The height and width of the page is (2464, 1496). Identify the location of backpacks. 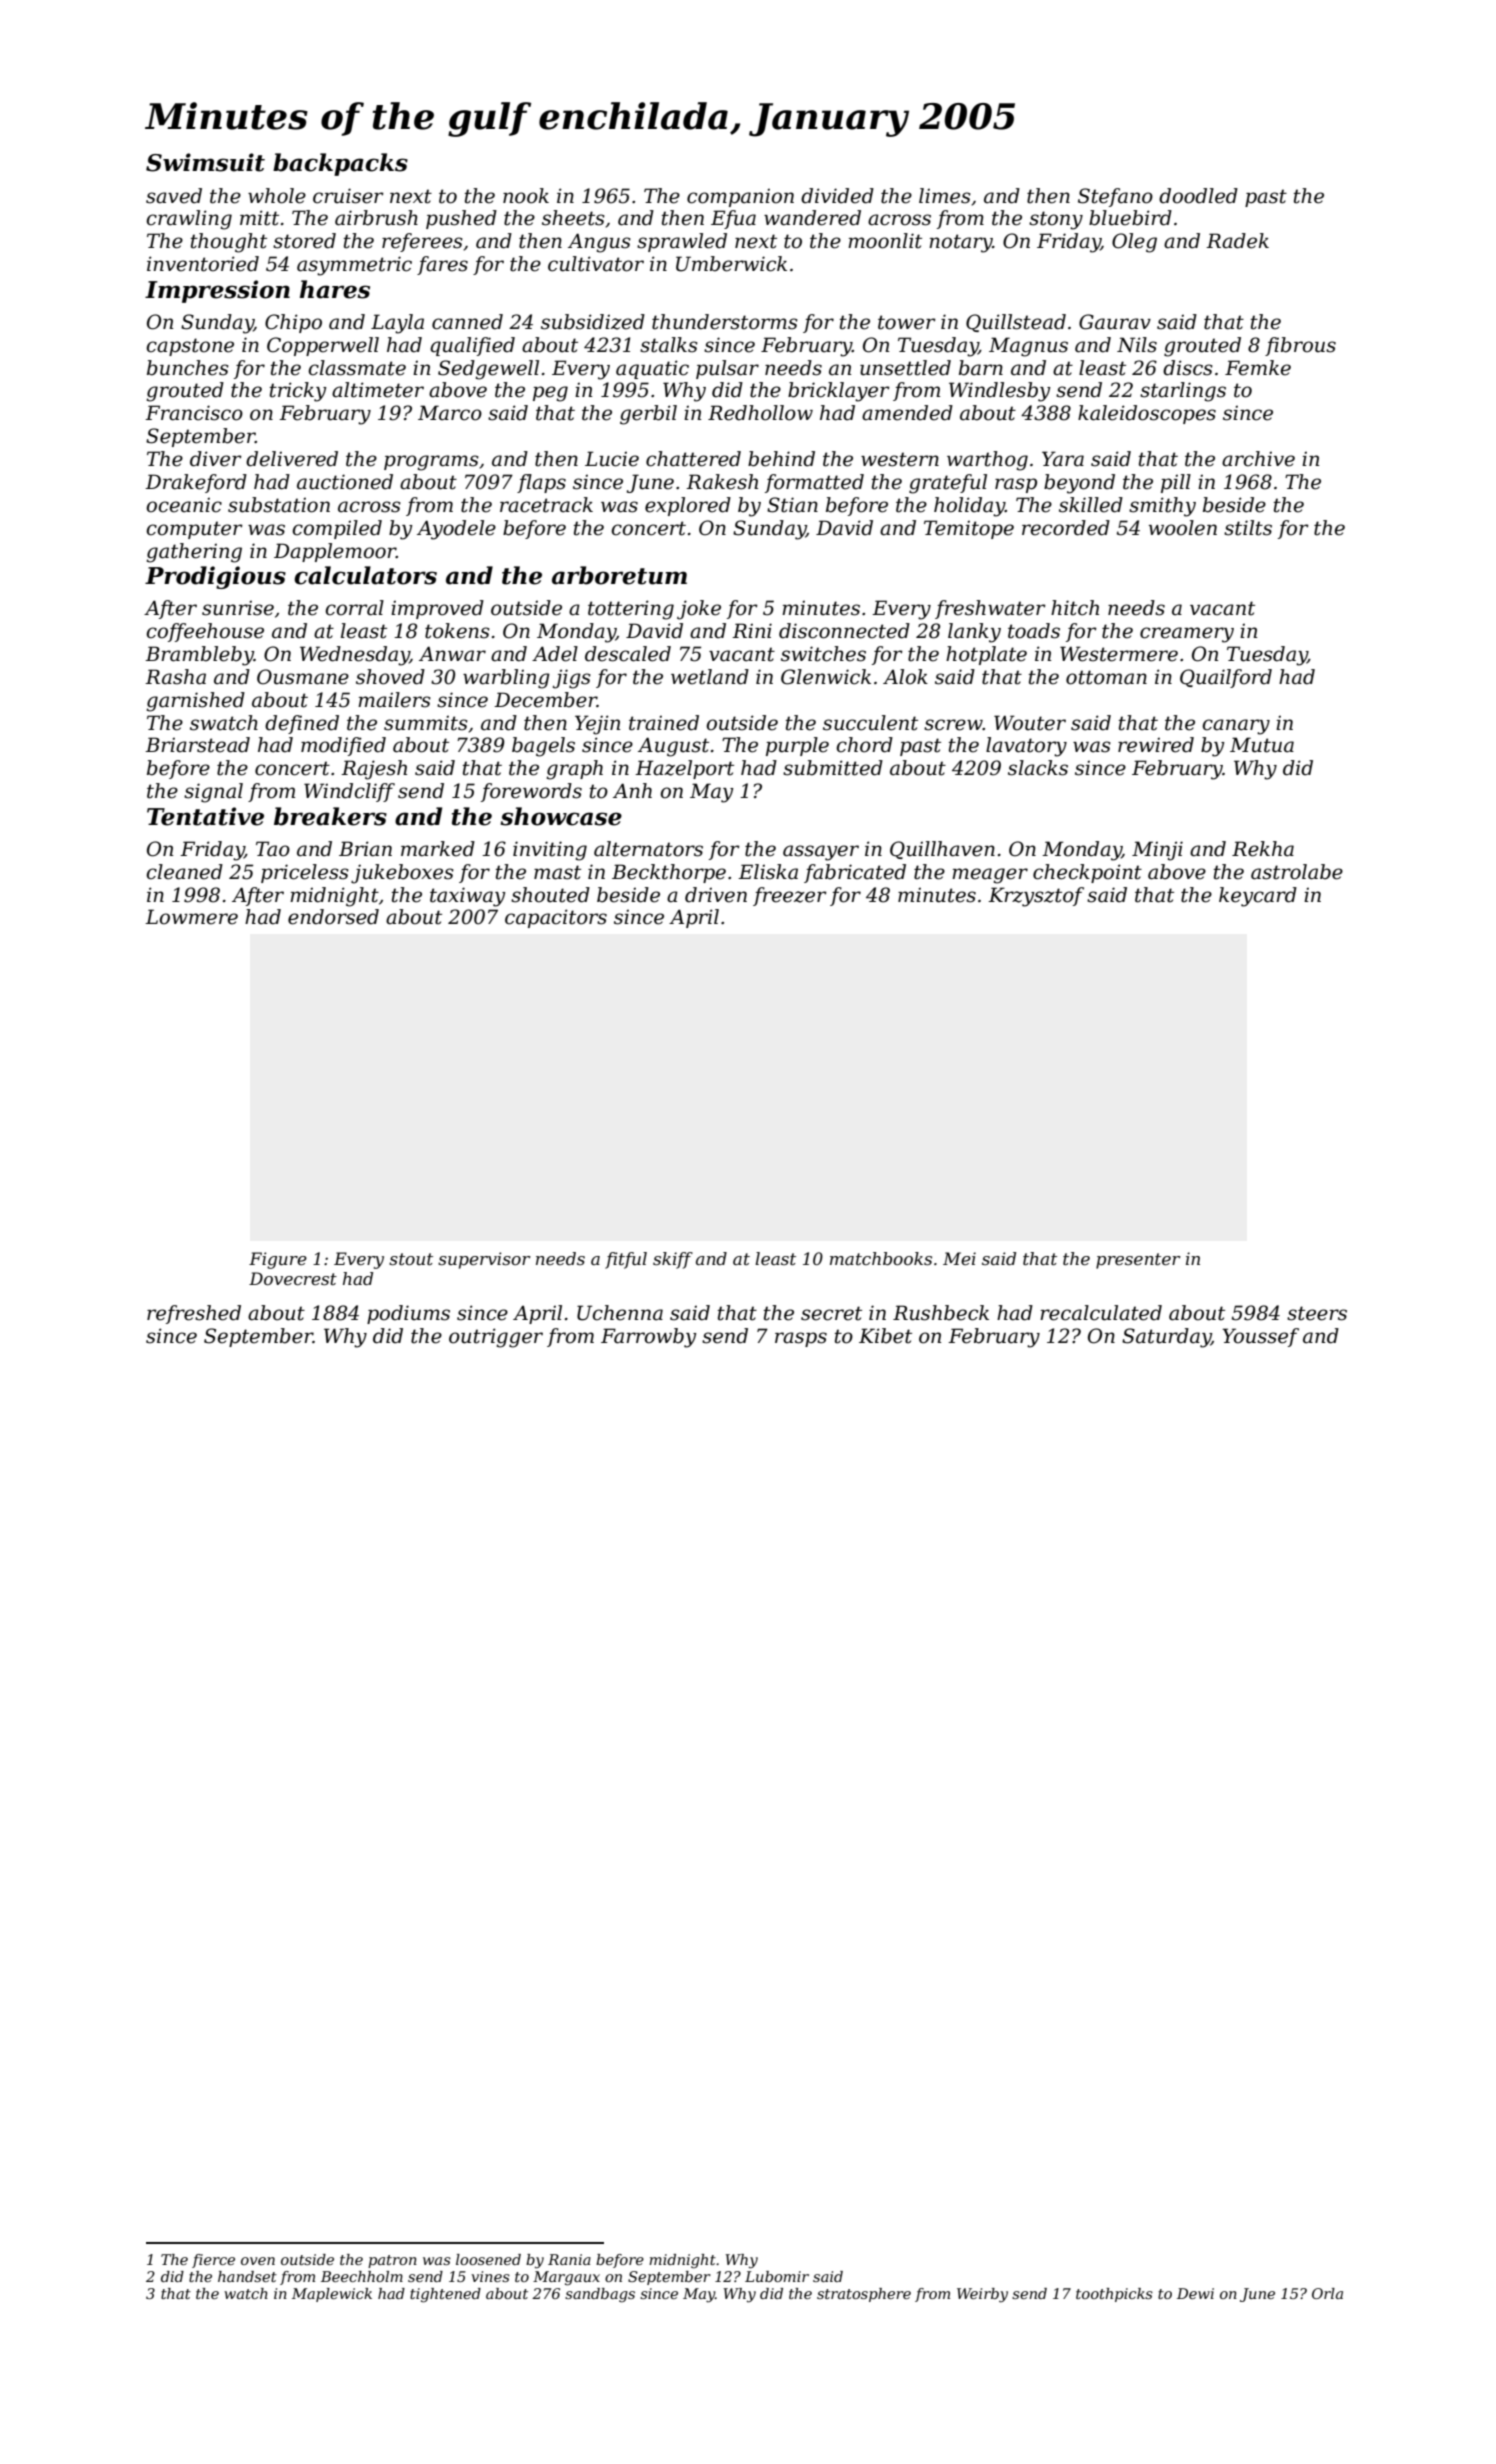
(340, 164).
